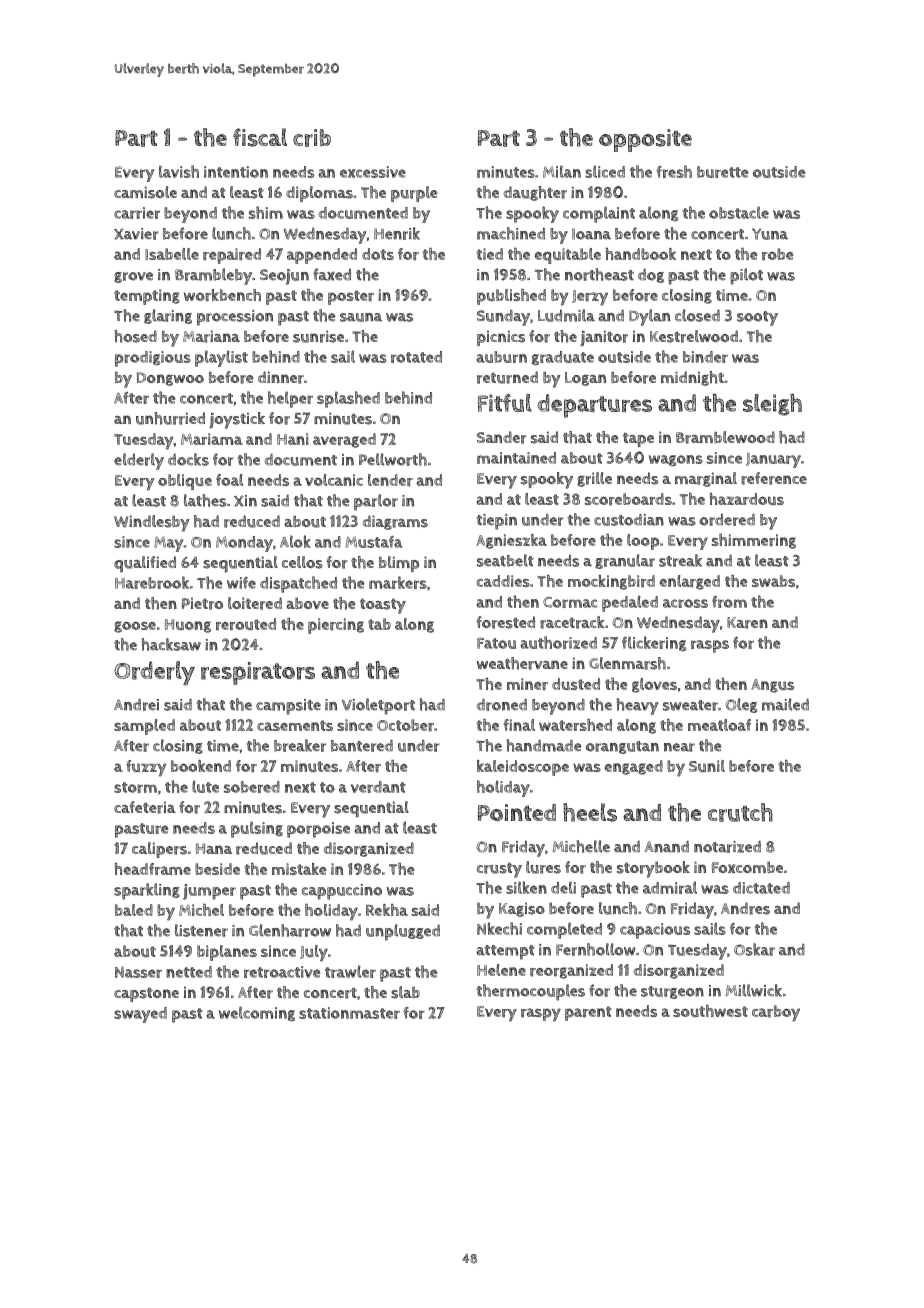  Describe the element at coordinates (563, 358) in the screenshot. I see `graduate` at that location.
